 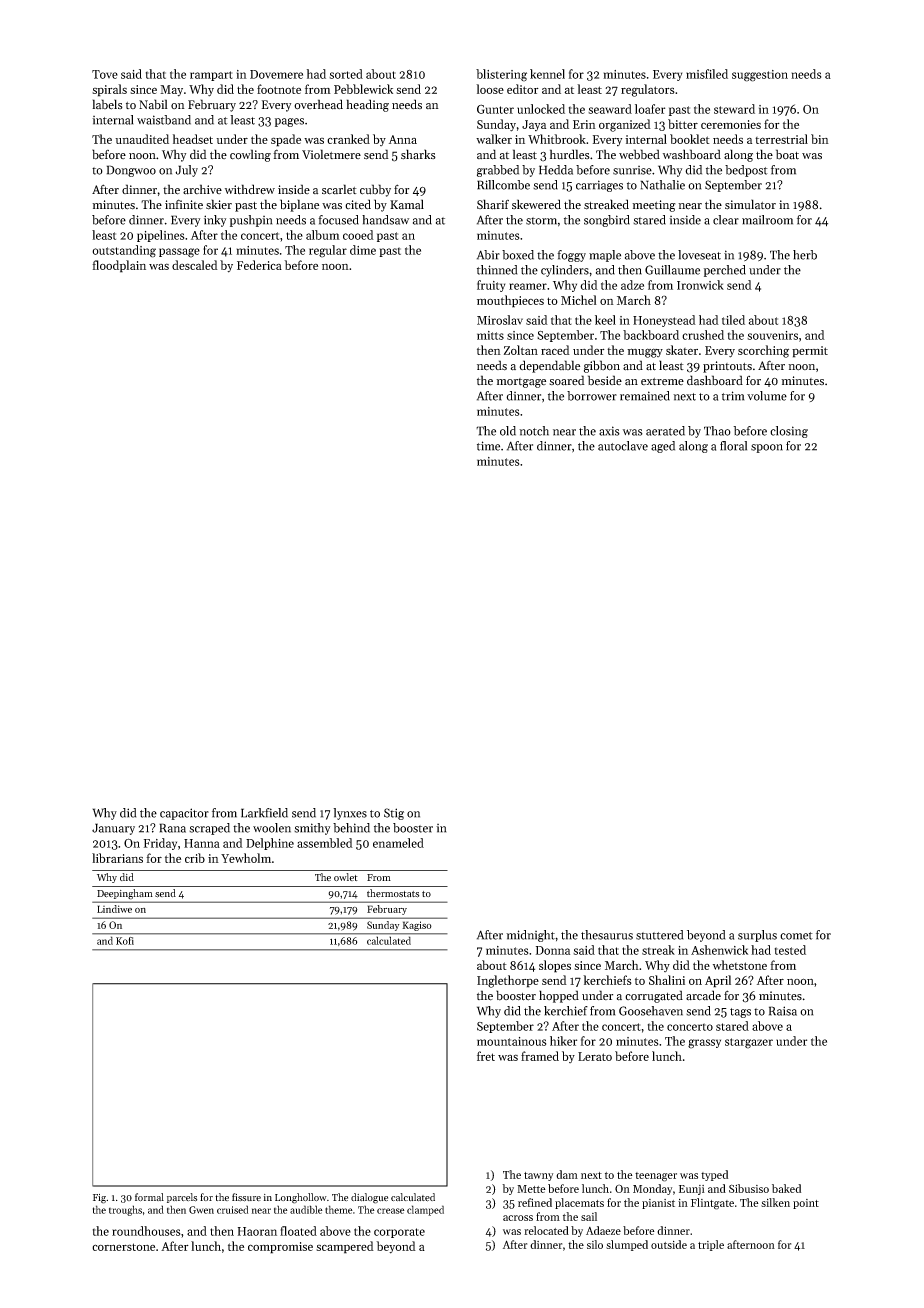 What do you see at coordinates (781, 139) in the image?
I see `terrestrial` at bounding box center [781, 139].
